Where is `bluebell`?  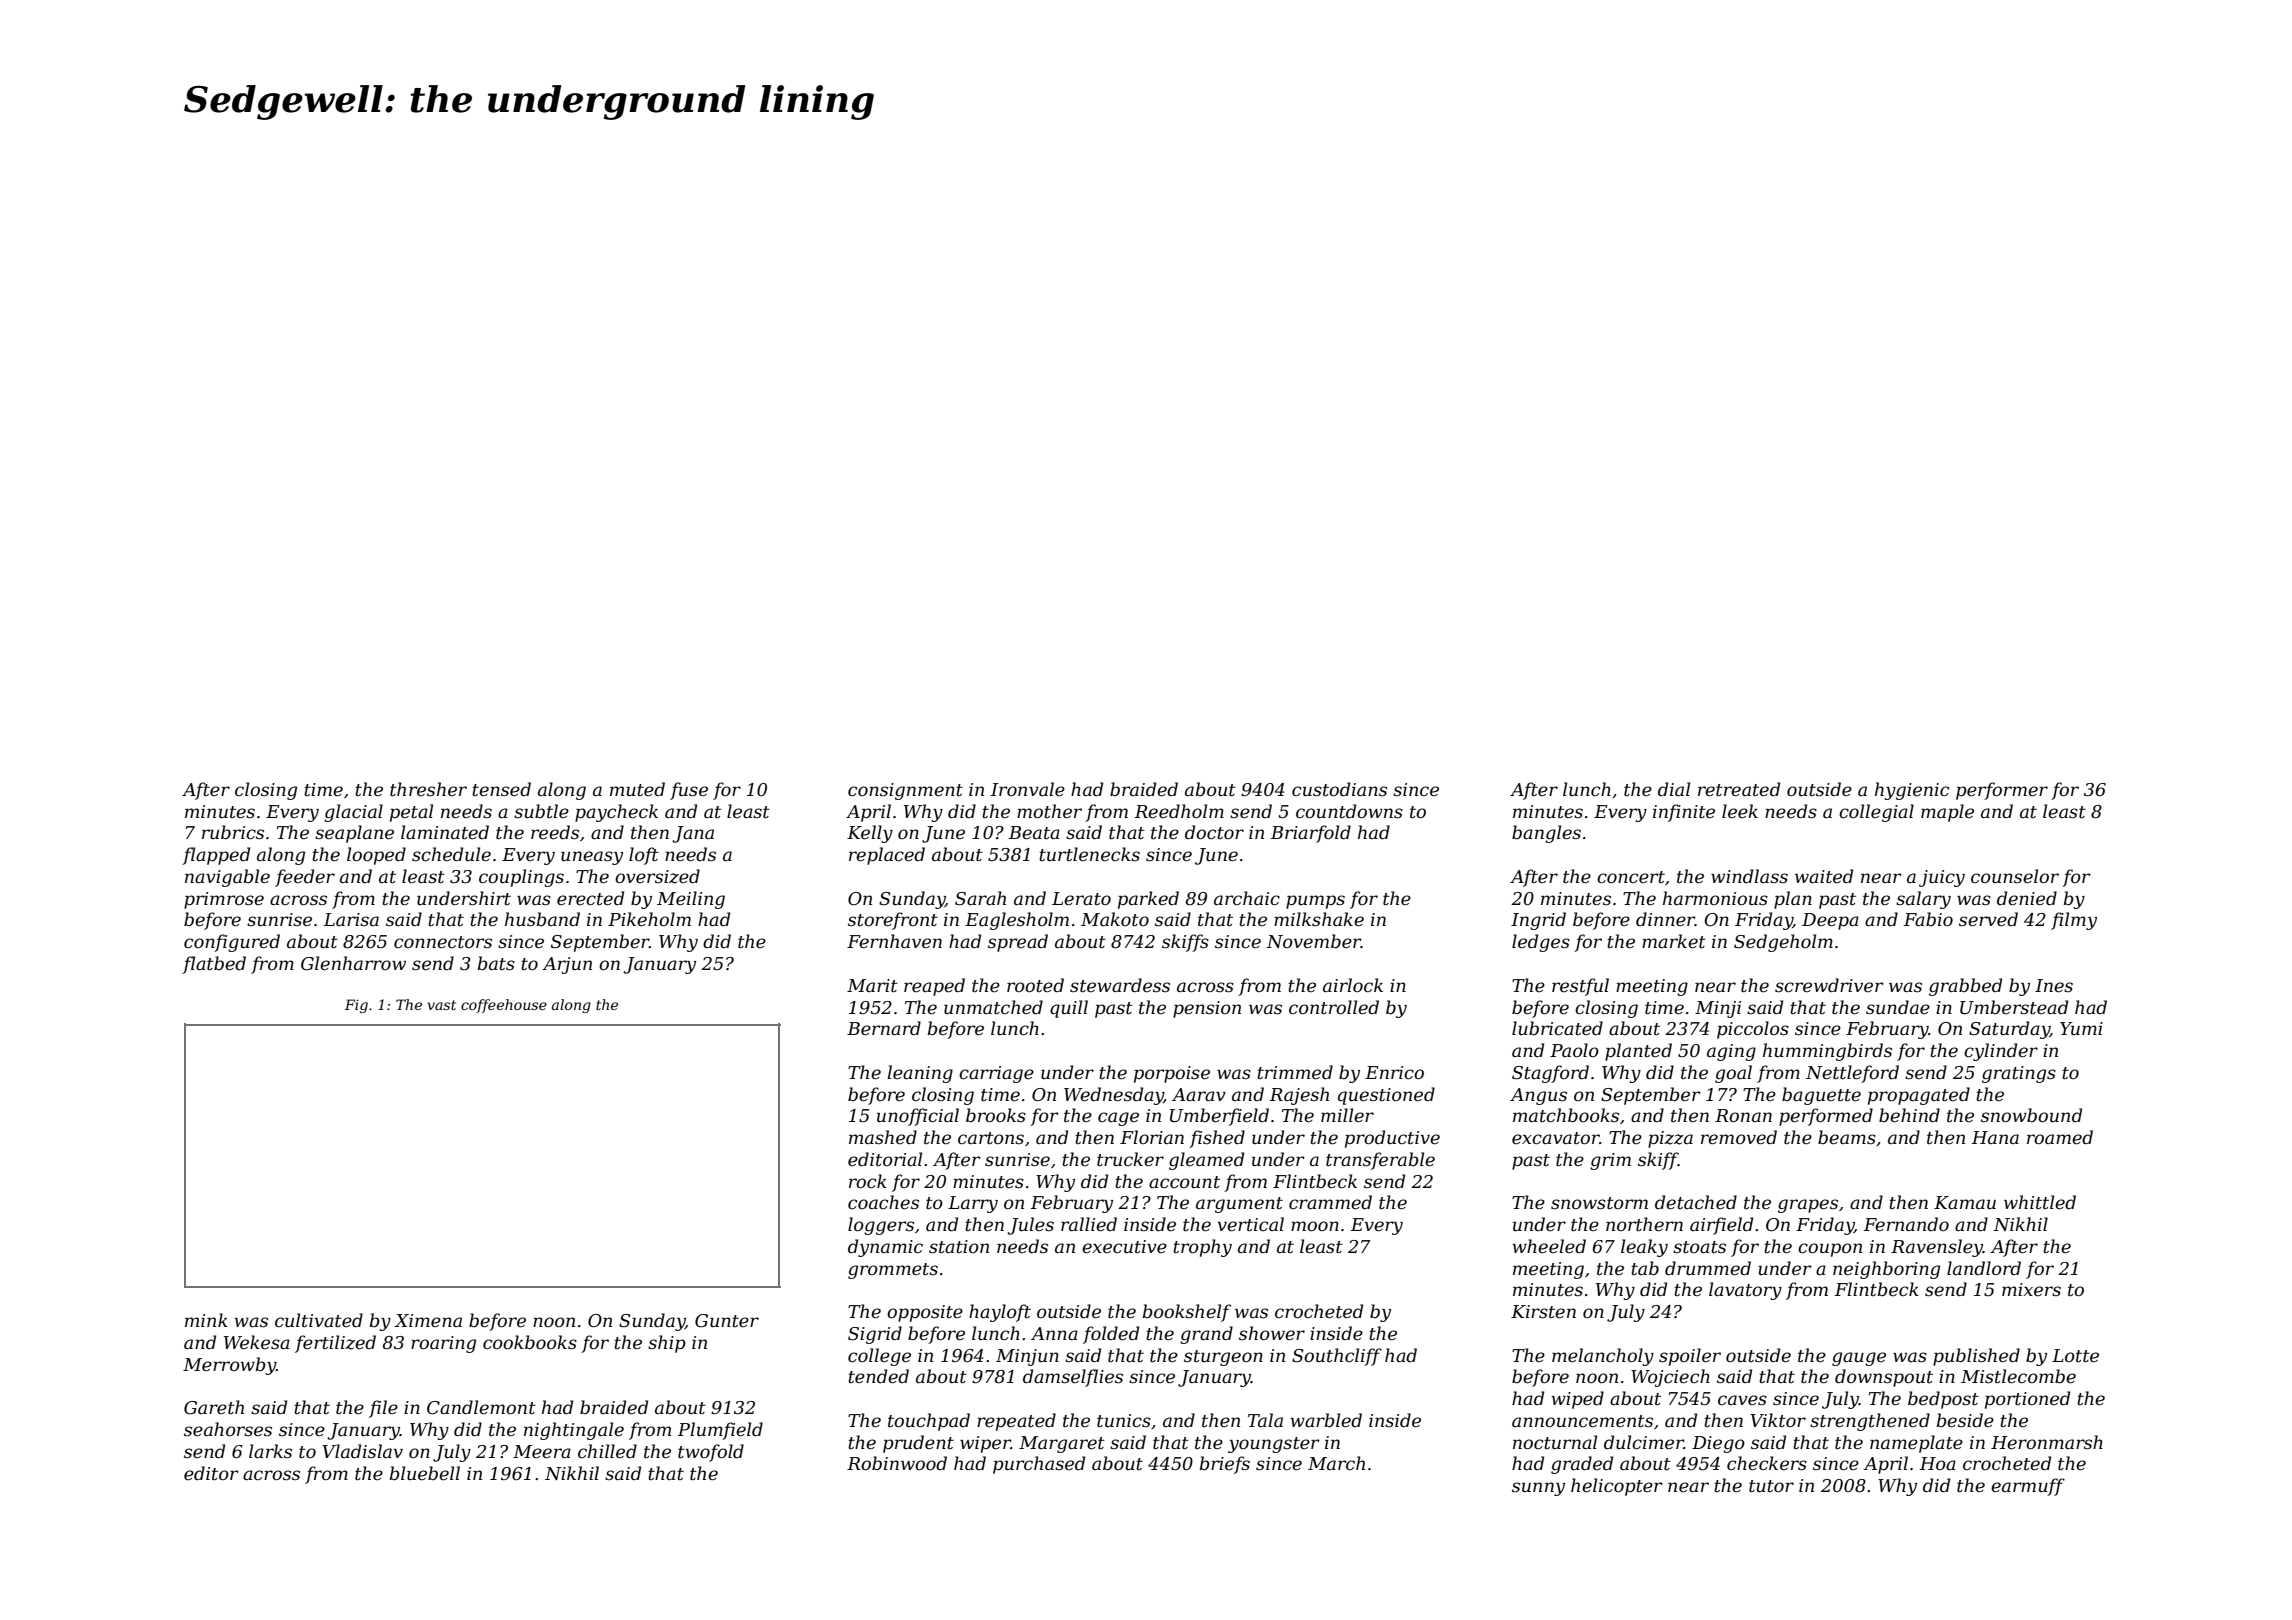
bluebell is located at coordinates (425, 1473).
